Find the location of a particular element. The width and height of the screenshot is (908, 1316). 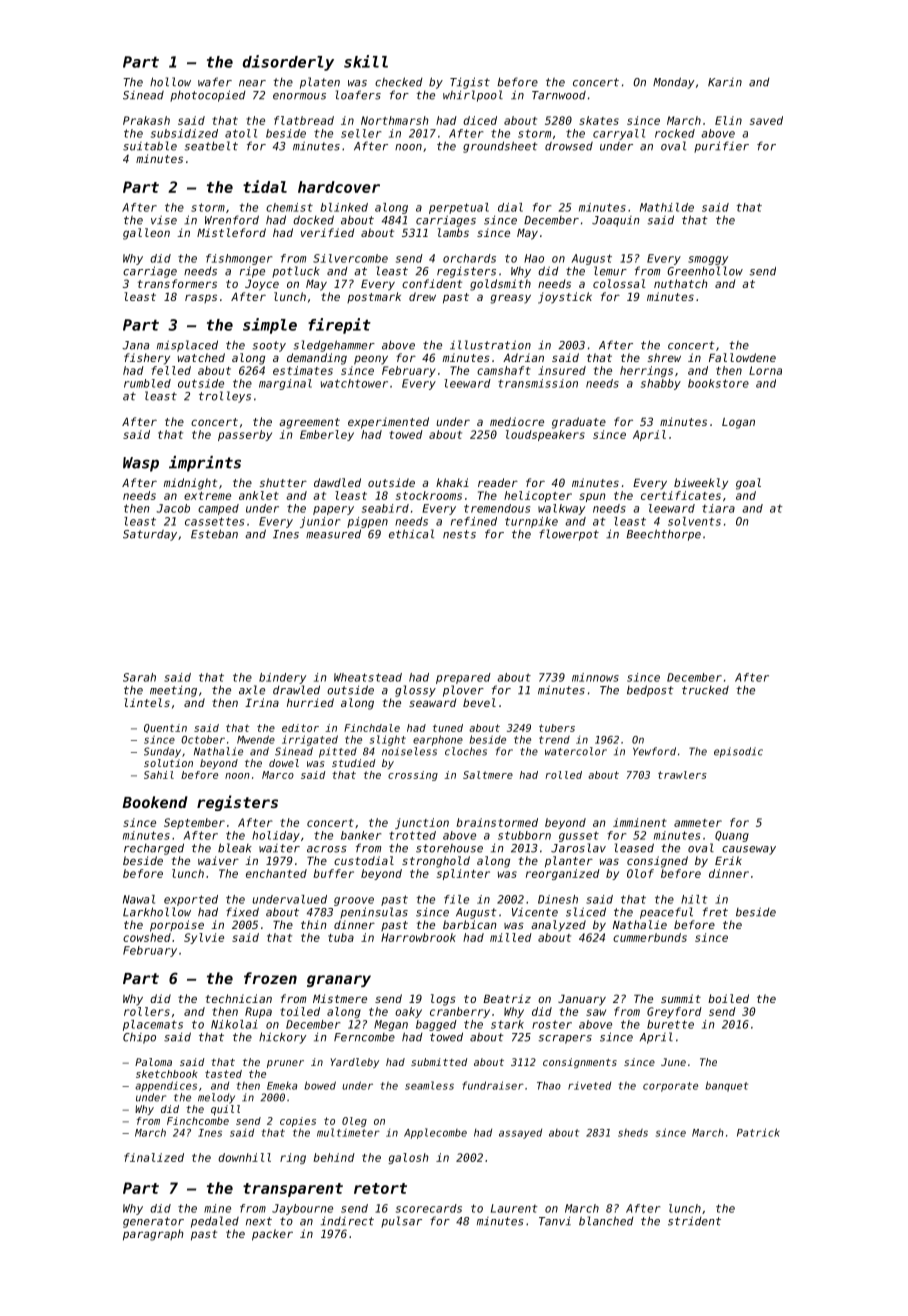

Wrenford is located at coordinates (232, 220).
